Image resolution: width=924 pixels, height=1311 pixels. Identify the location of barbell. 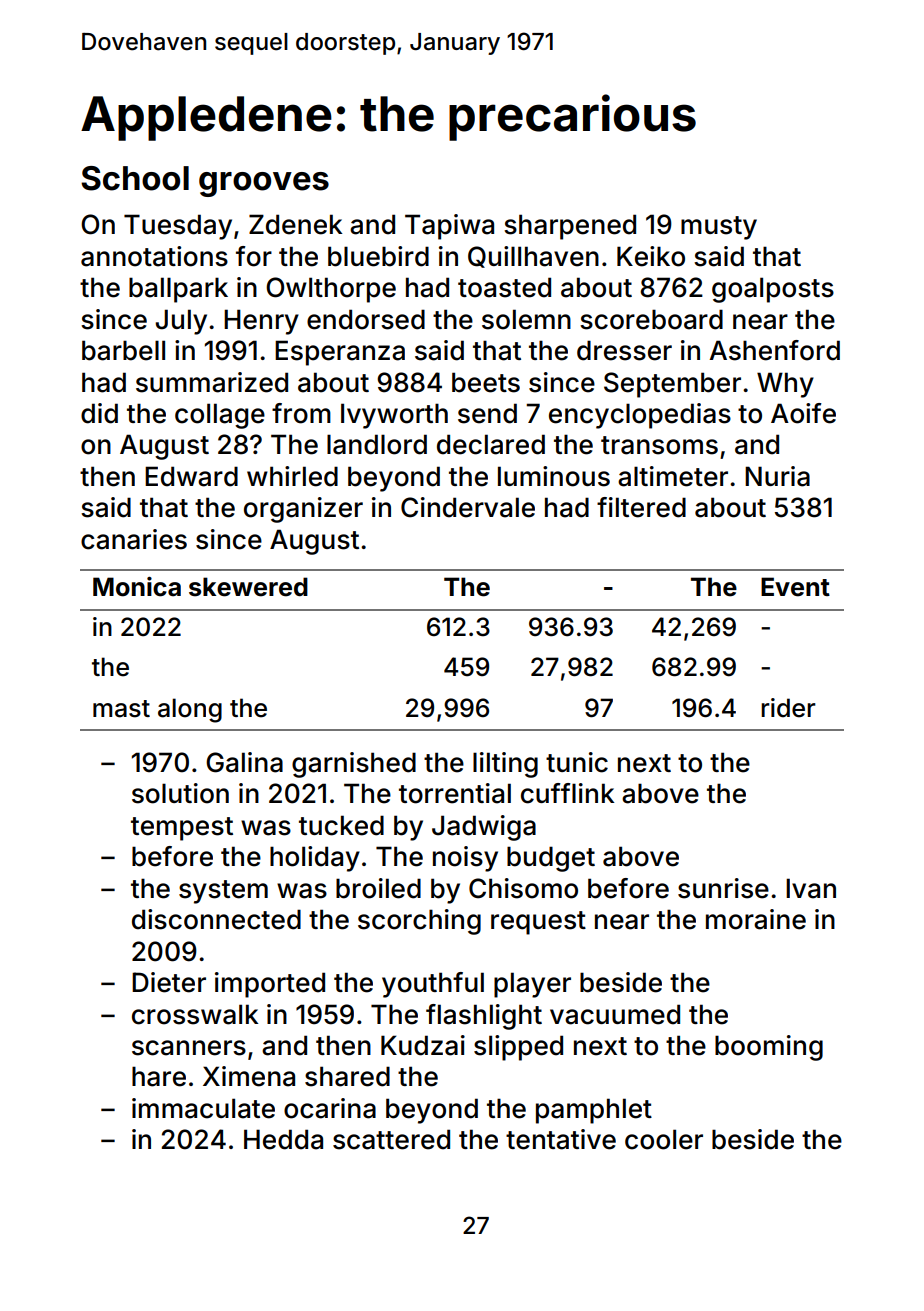
(123, 350).
